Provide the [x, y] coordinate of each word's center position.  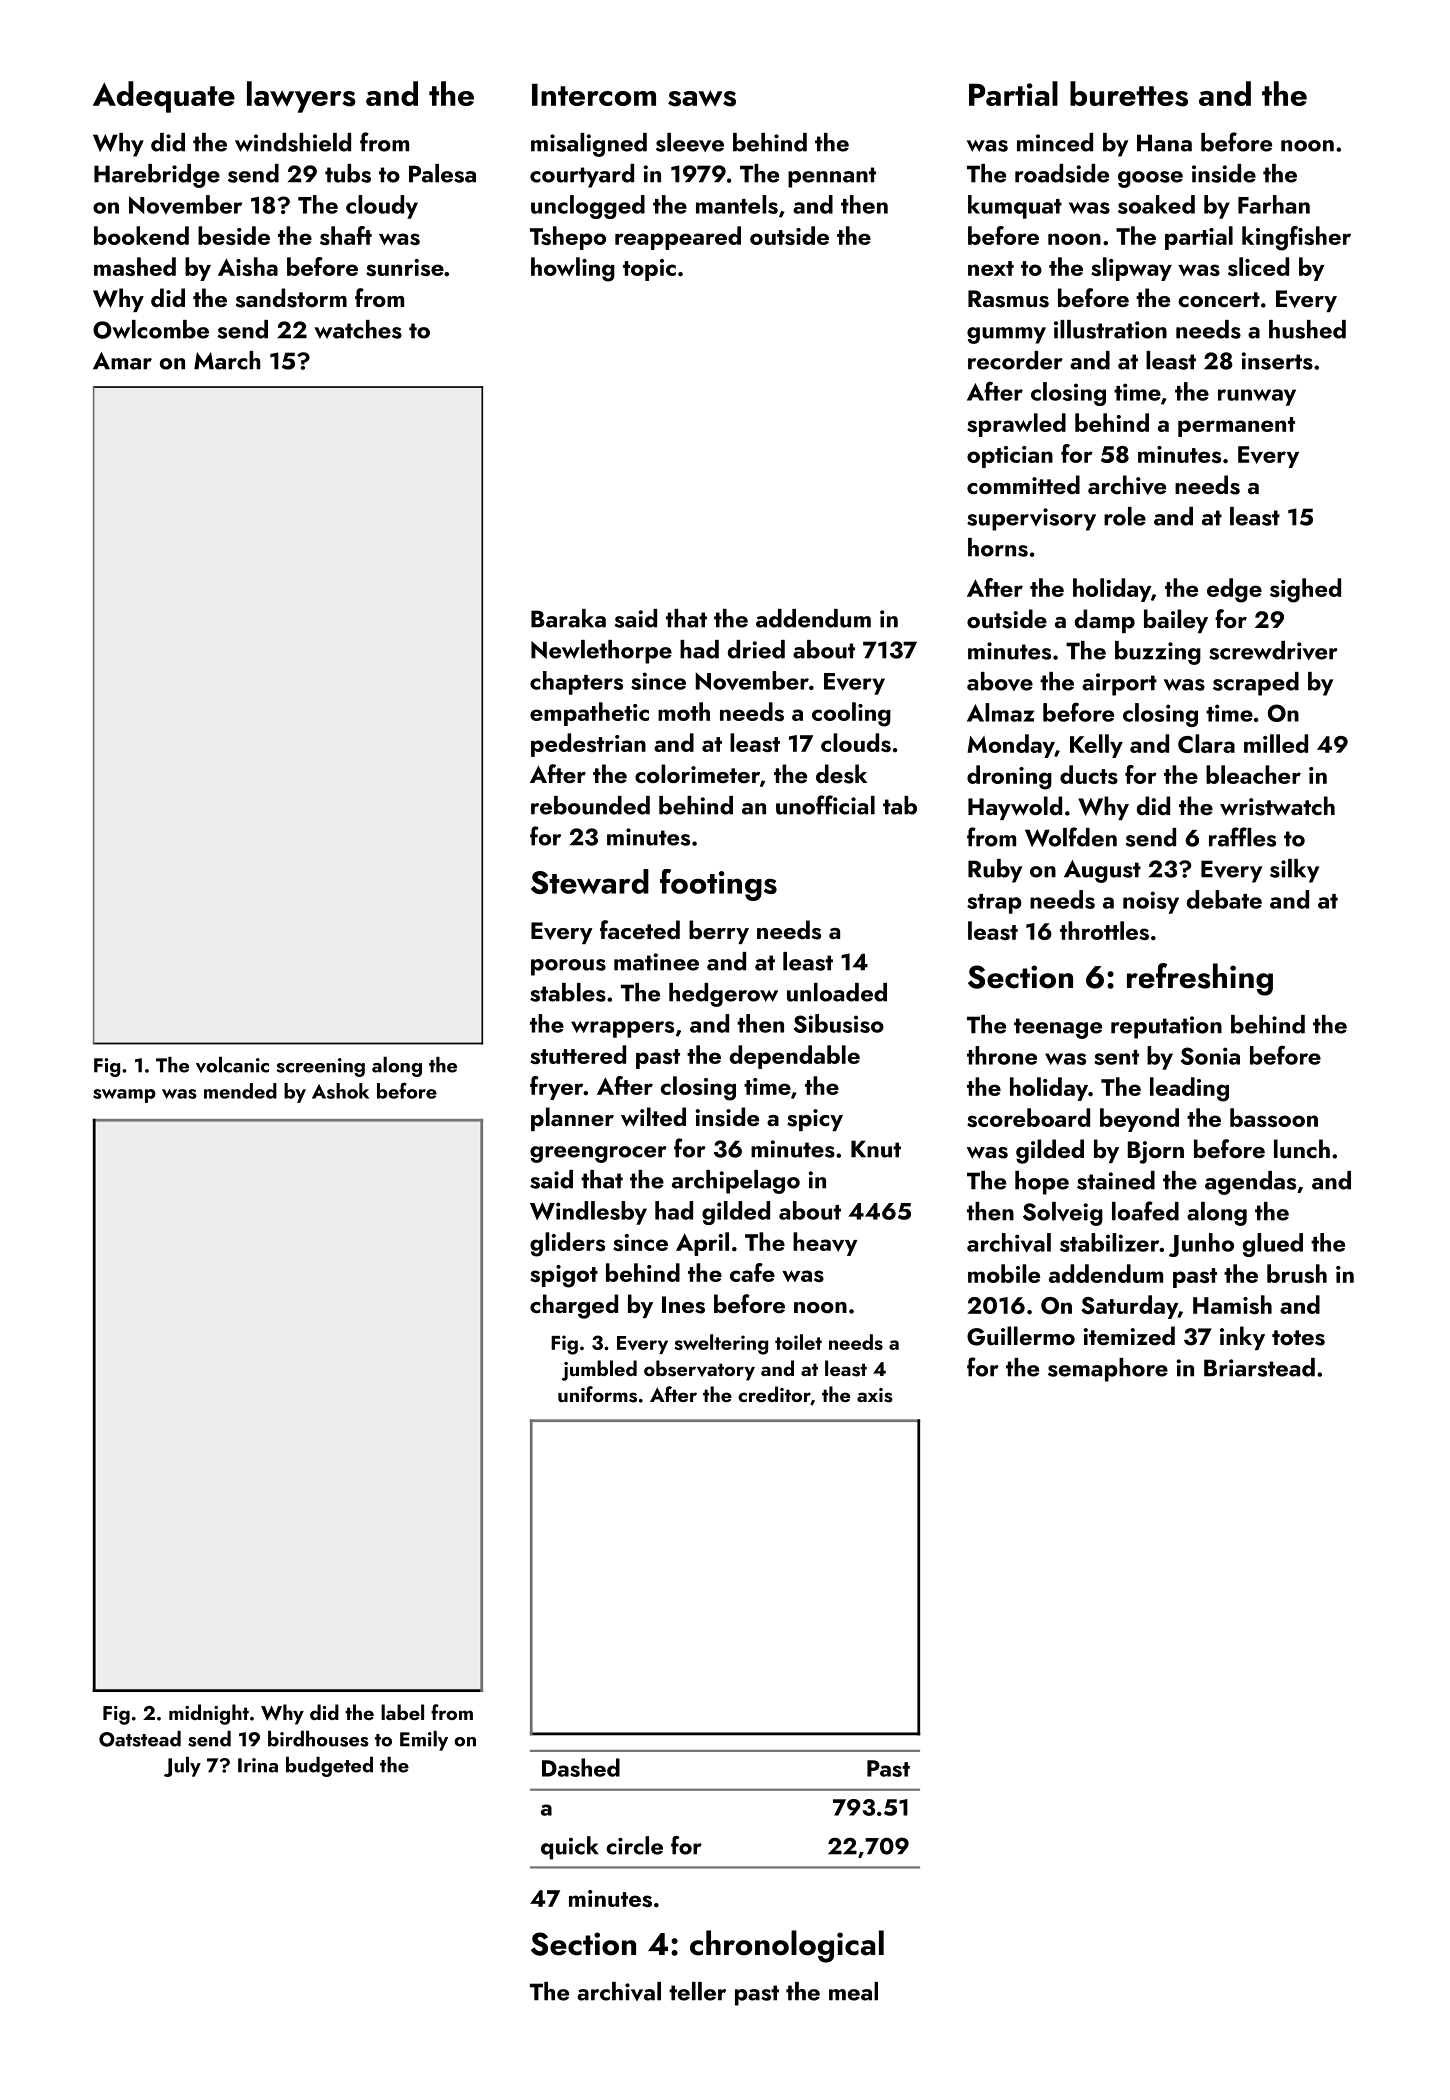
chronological [787, 1946]
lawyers [301, 97]
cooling [851, 714]
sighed [1305, 590]
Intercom [594, 95]
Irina [258, 1765]
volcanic [232, 1065]
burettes [1129, 94]
